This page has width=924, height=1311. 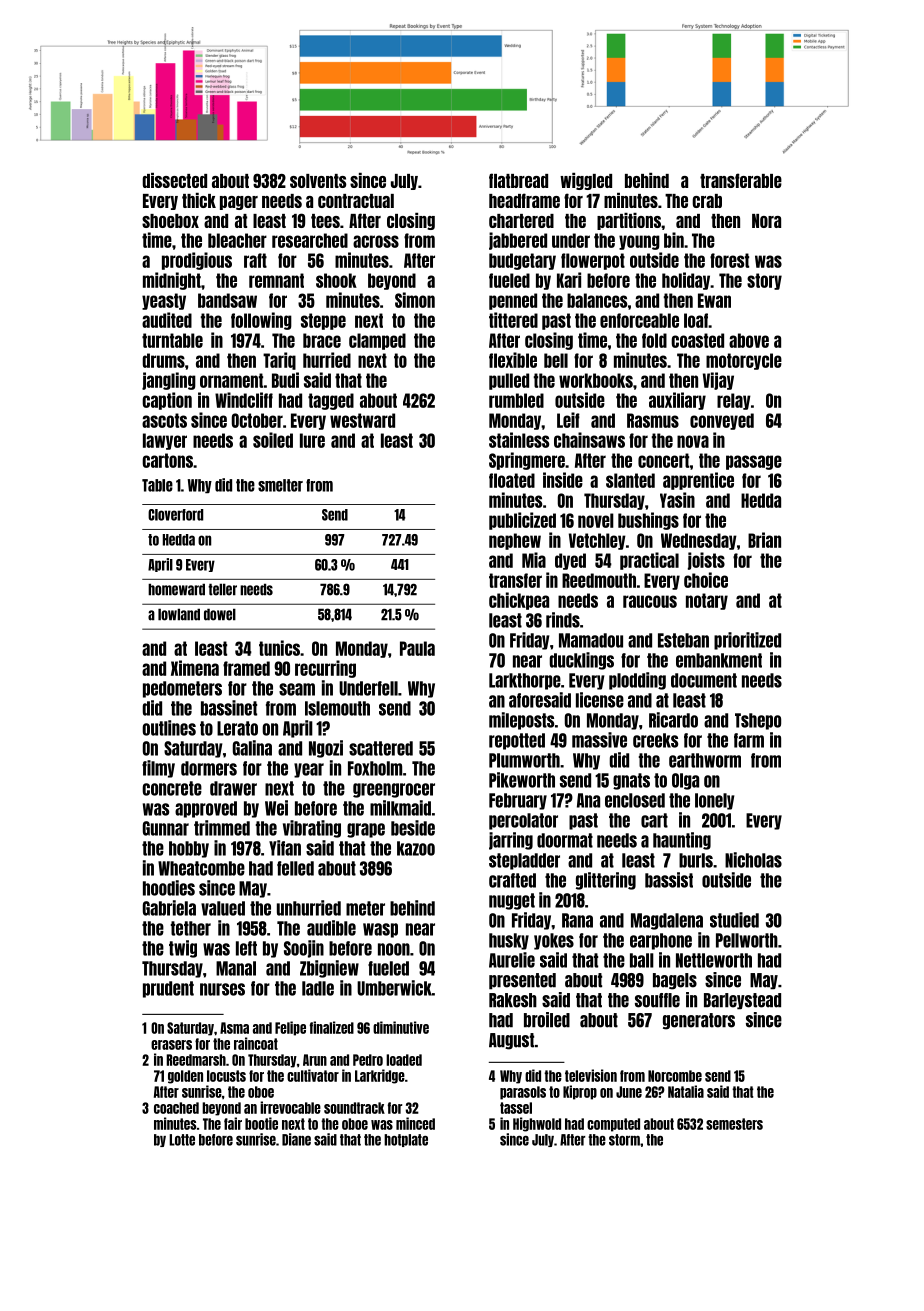 What do you see at coordinates (312, 440) in the page?
I see `lure` at bounding box center [312, 440].
